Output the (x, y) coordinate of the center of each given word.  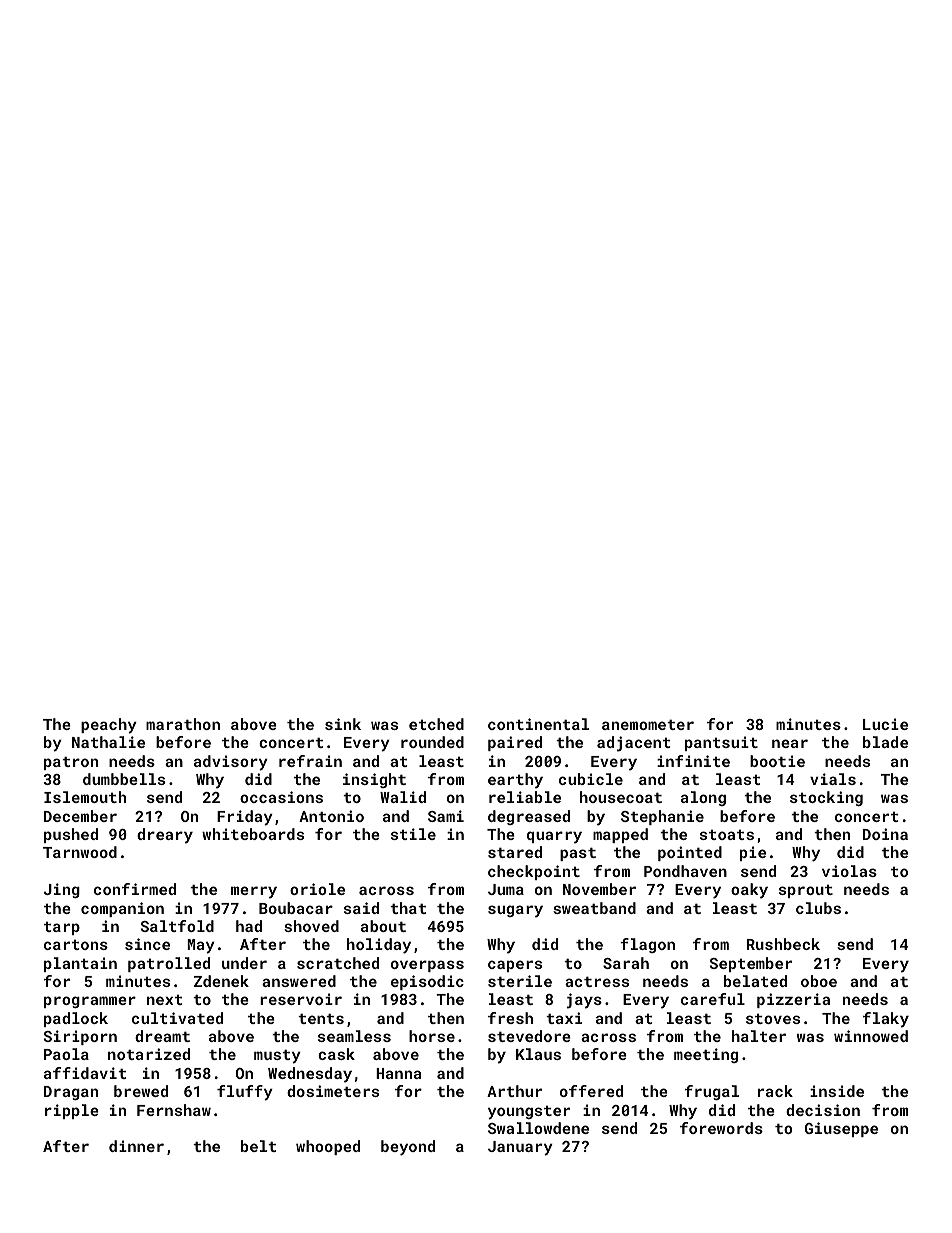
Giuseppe (841, 1129)
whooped (328, 1147)
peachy (109, 726)
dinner (136, 1146)
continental (538, 724)
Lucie (885, 724)
